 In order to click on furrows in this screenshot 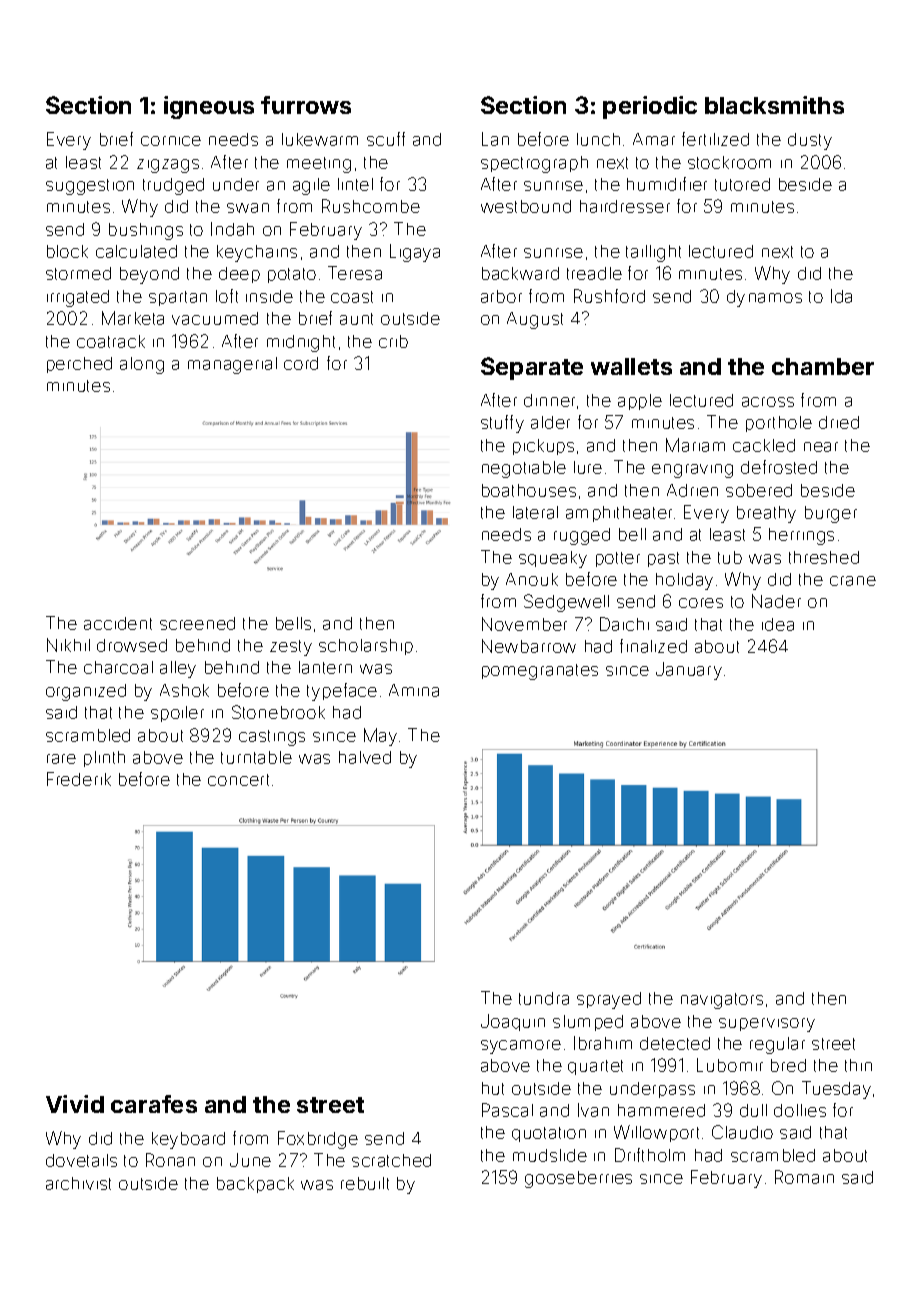, I will do `click(306, 105)`.
